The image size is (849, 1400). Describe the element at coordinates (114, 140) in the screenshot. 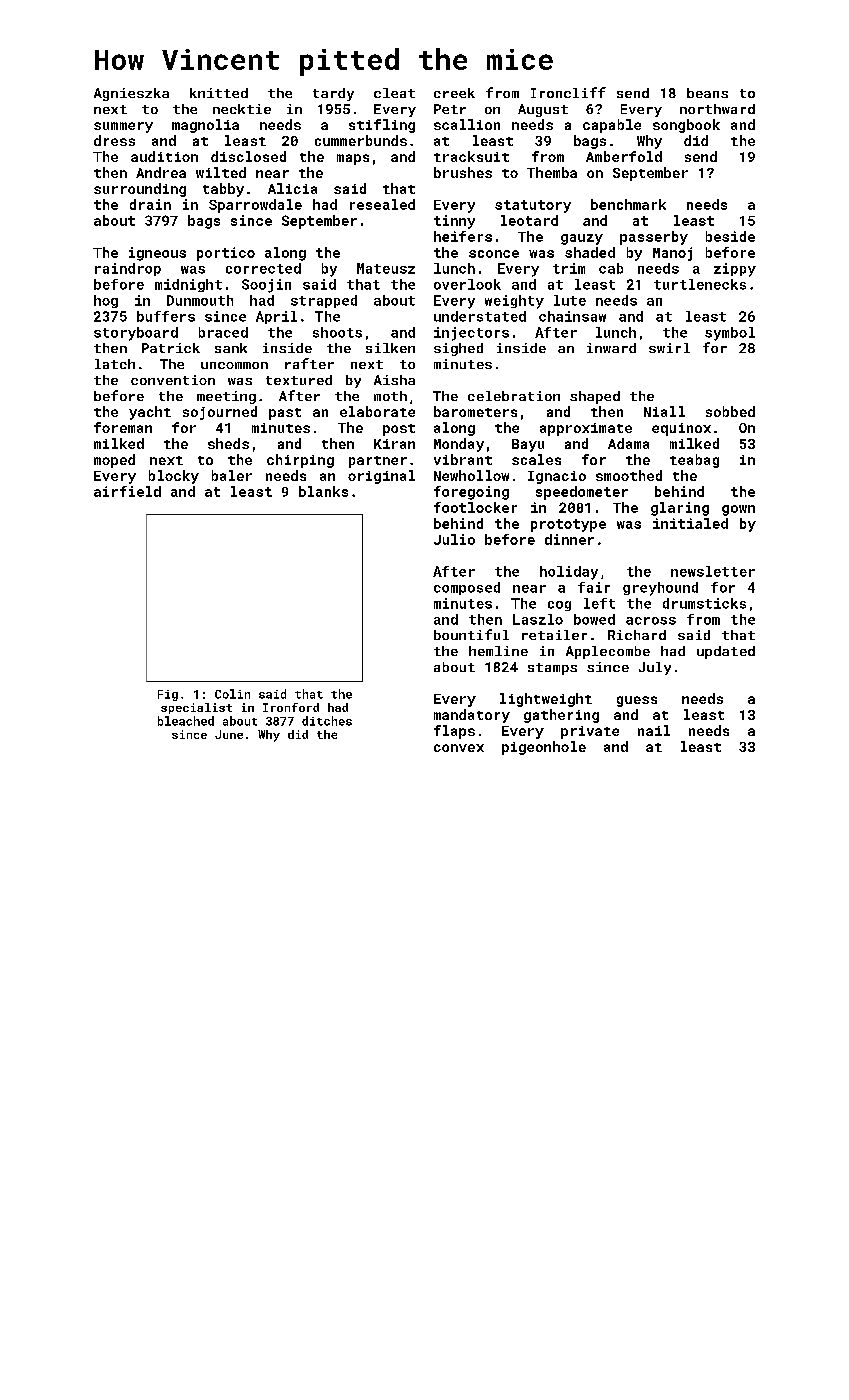

I see `dress` at that location.
